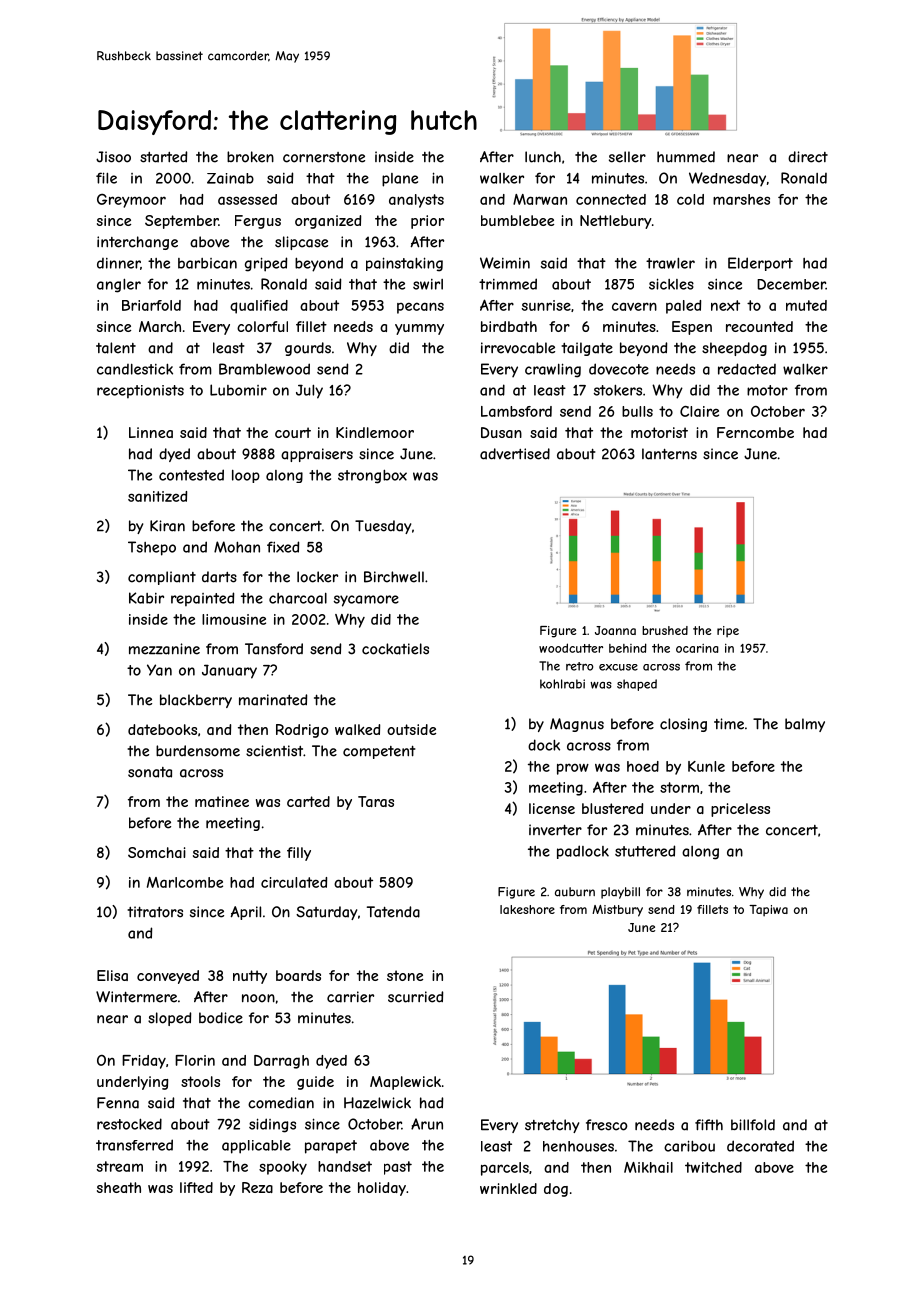 Image resolution: width=924 pixels, height=1308 pixels. What do you see at coordinates (195, 1060) in the screenshot?
I see `Florin` at bounding box center [195, 1060].
